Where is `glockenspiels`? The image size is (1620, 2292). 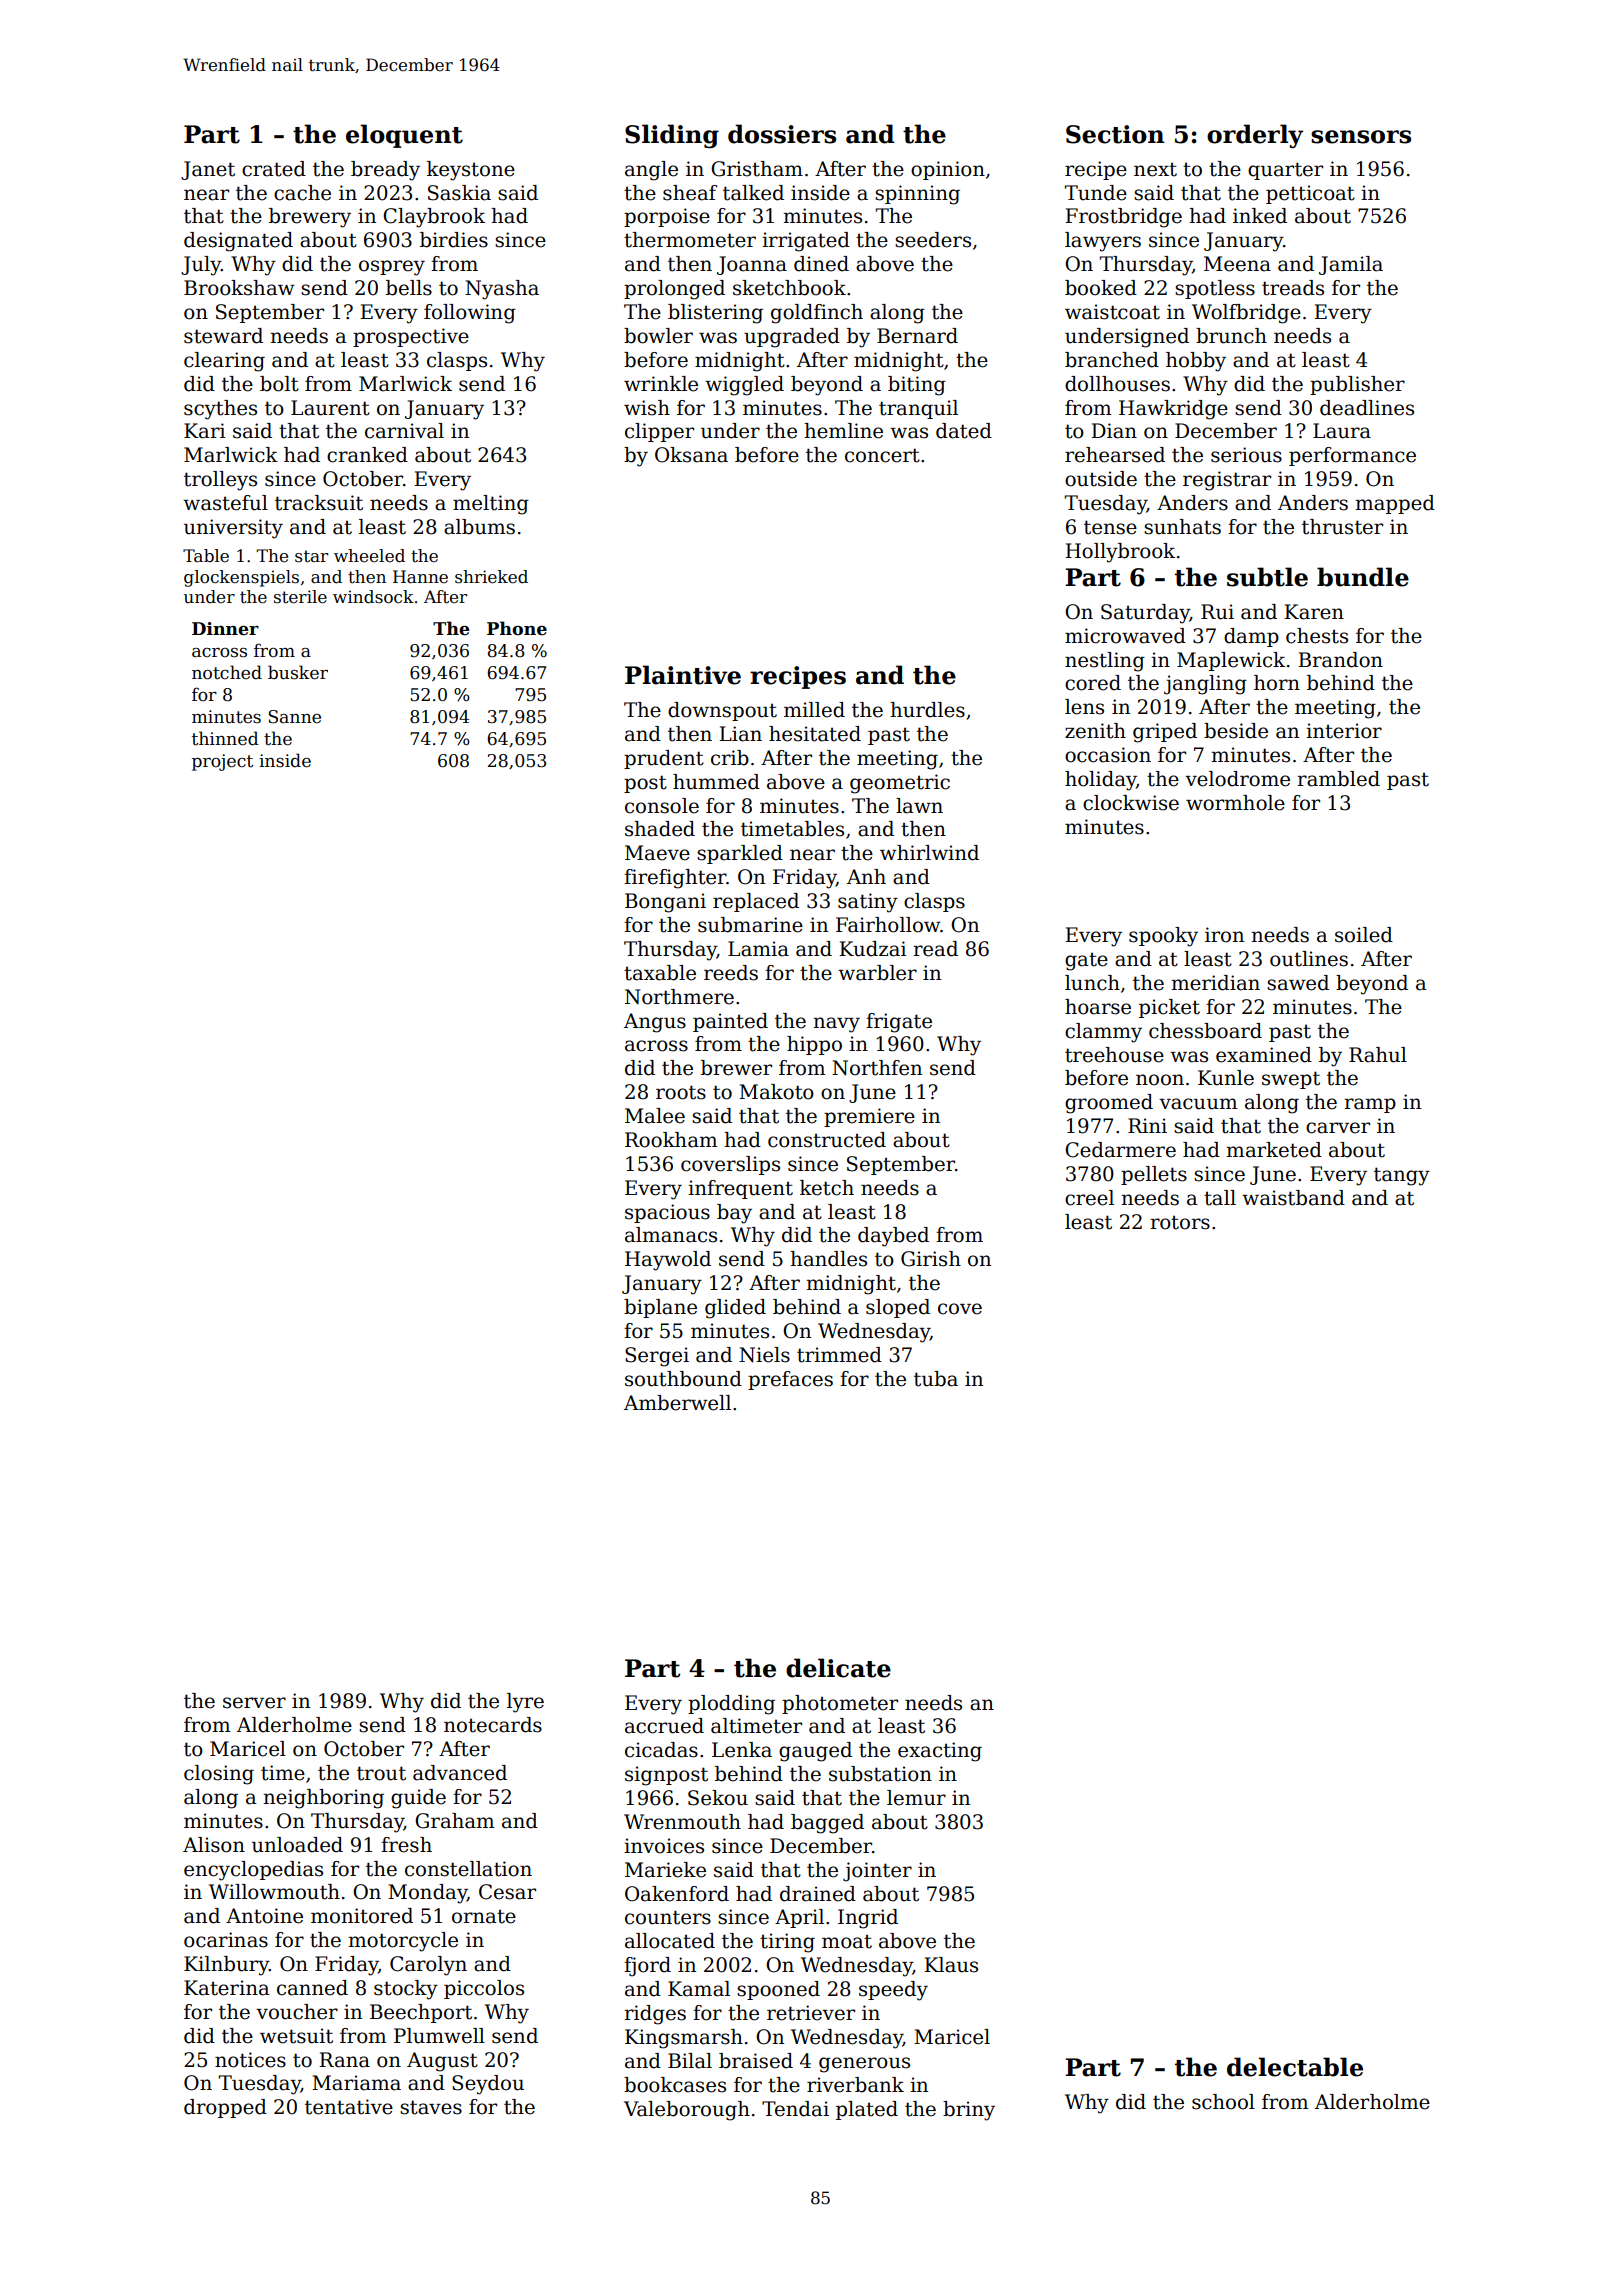
glockenspiels is located at coordinates (241, 578).
